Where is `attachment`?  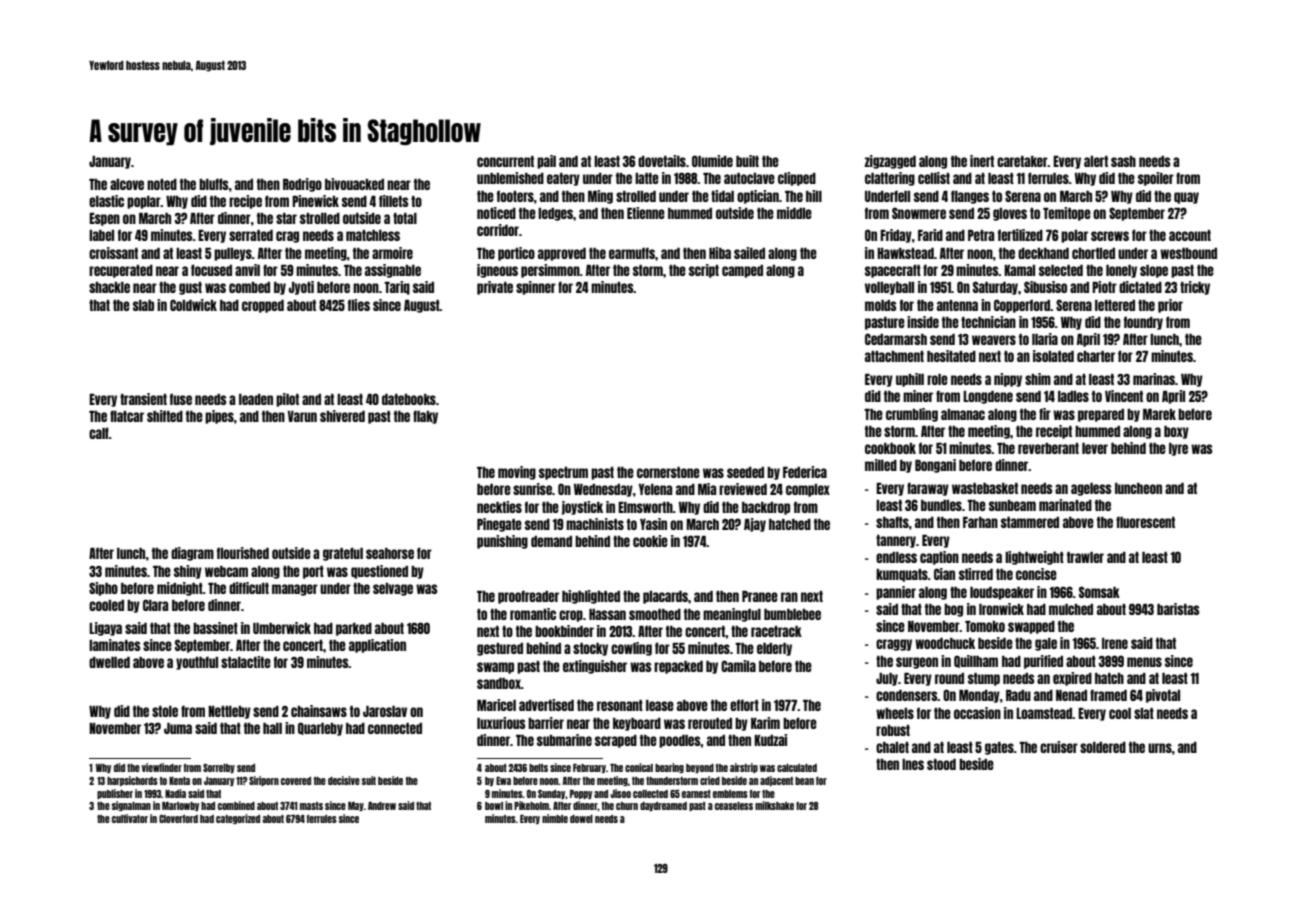
attachment is located at coordinates (894, 356).
